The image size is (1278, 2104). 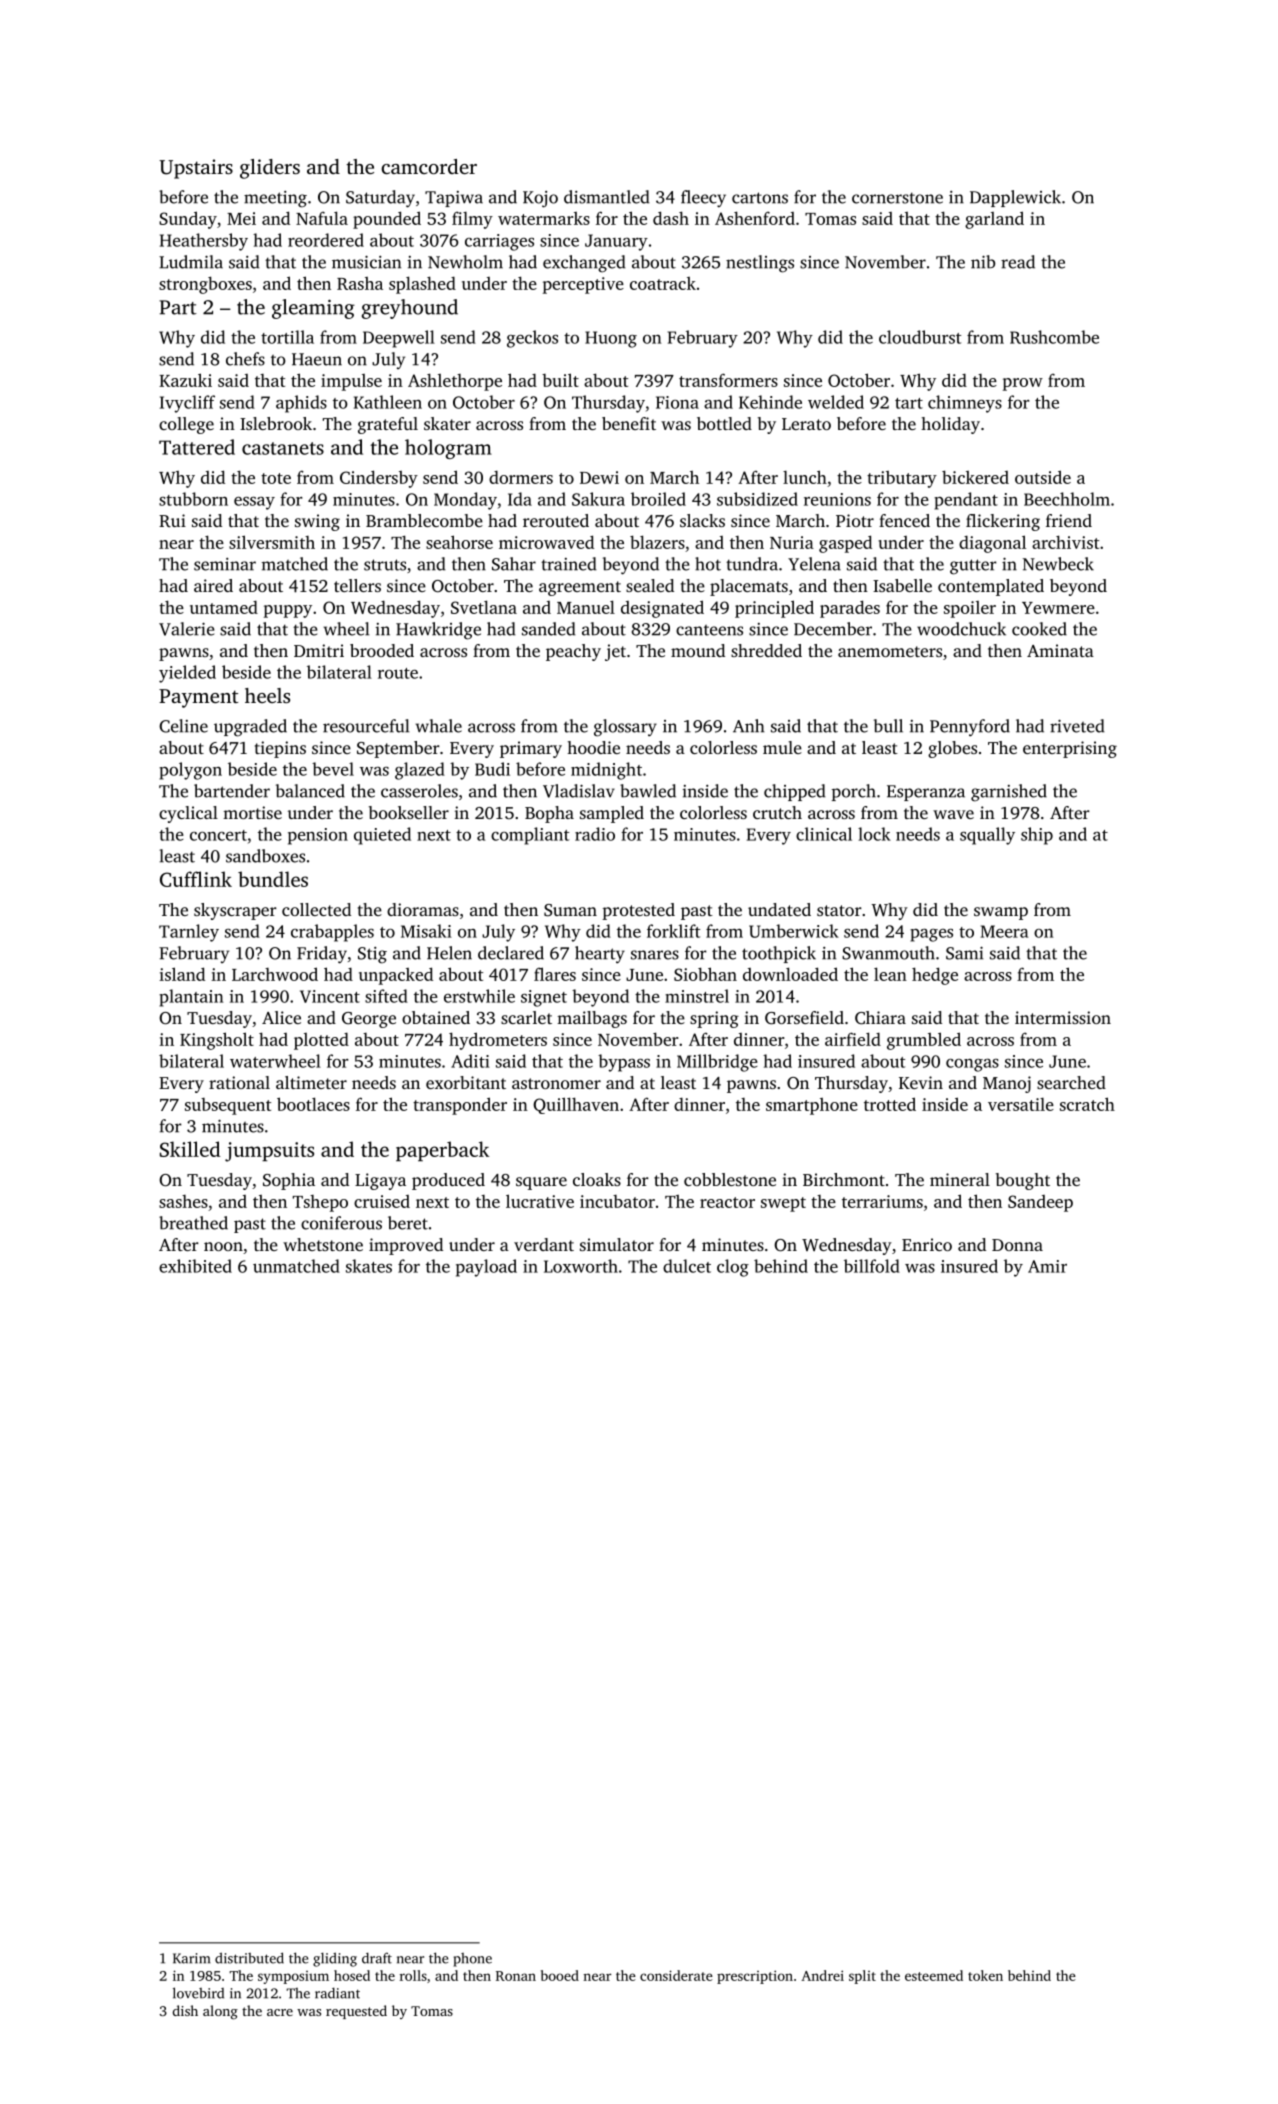 What do you see at coordinates (676, 1975) in the image?
I see `considerate` at bounding box center [676, 1975].
